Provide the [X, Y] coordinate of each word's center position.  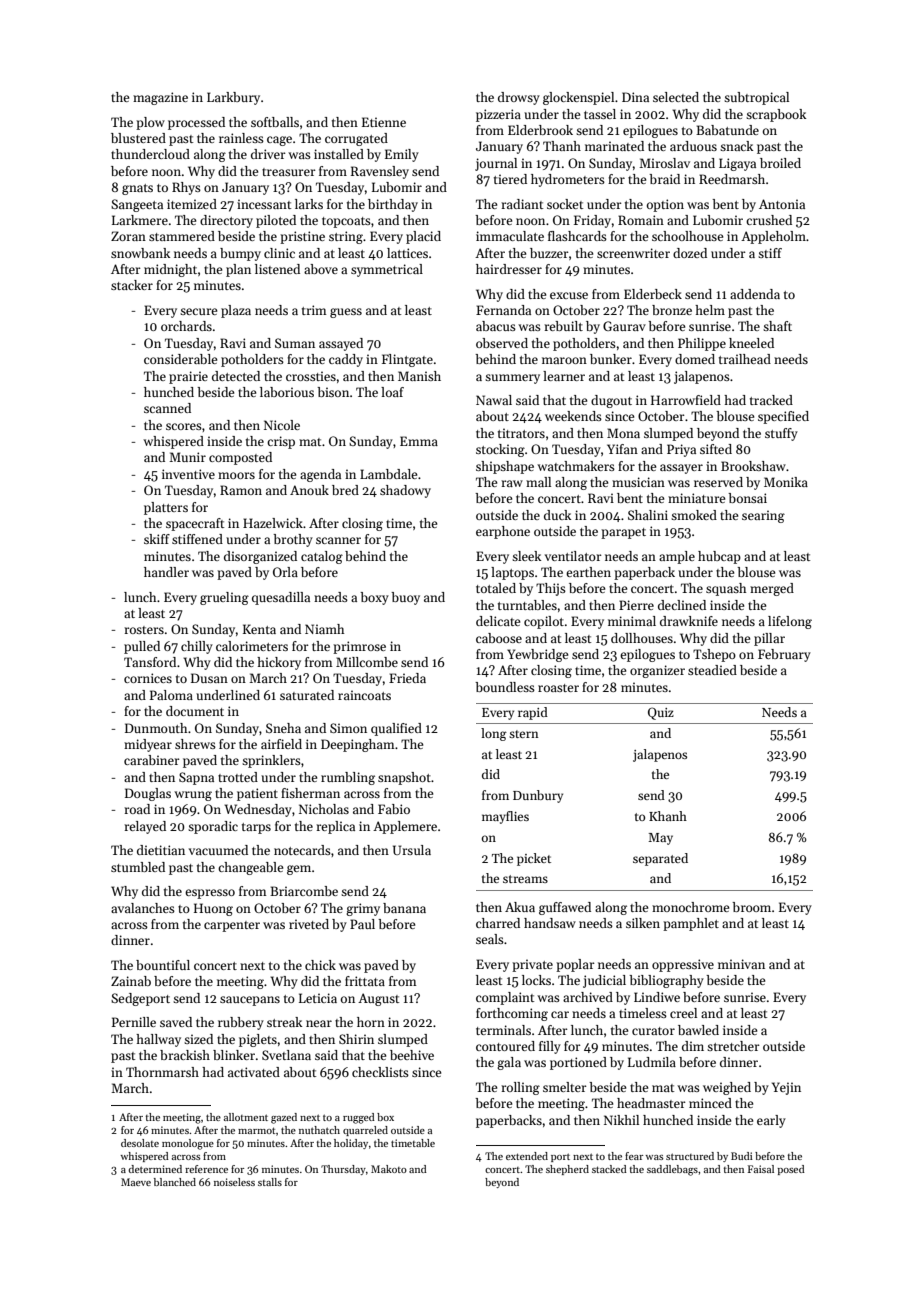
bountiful [163, 965]
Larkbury [233, 98]
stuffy [781, 434]
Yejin [786, 1088]
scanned [167, 408]
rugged [359, 1118]
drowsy [519, 98]
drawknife [689, 621]
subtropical [756, 98]
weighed [727, 1088]
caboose [499, 638]
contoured [505, 1046]
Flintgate [407, 360]
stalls [270, 1182]
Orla [285, 572]
